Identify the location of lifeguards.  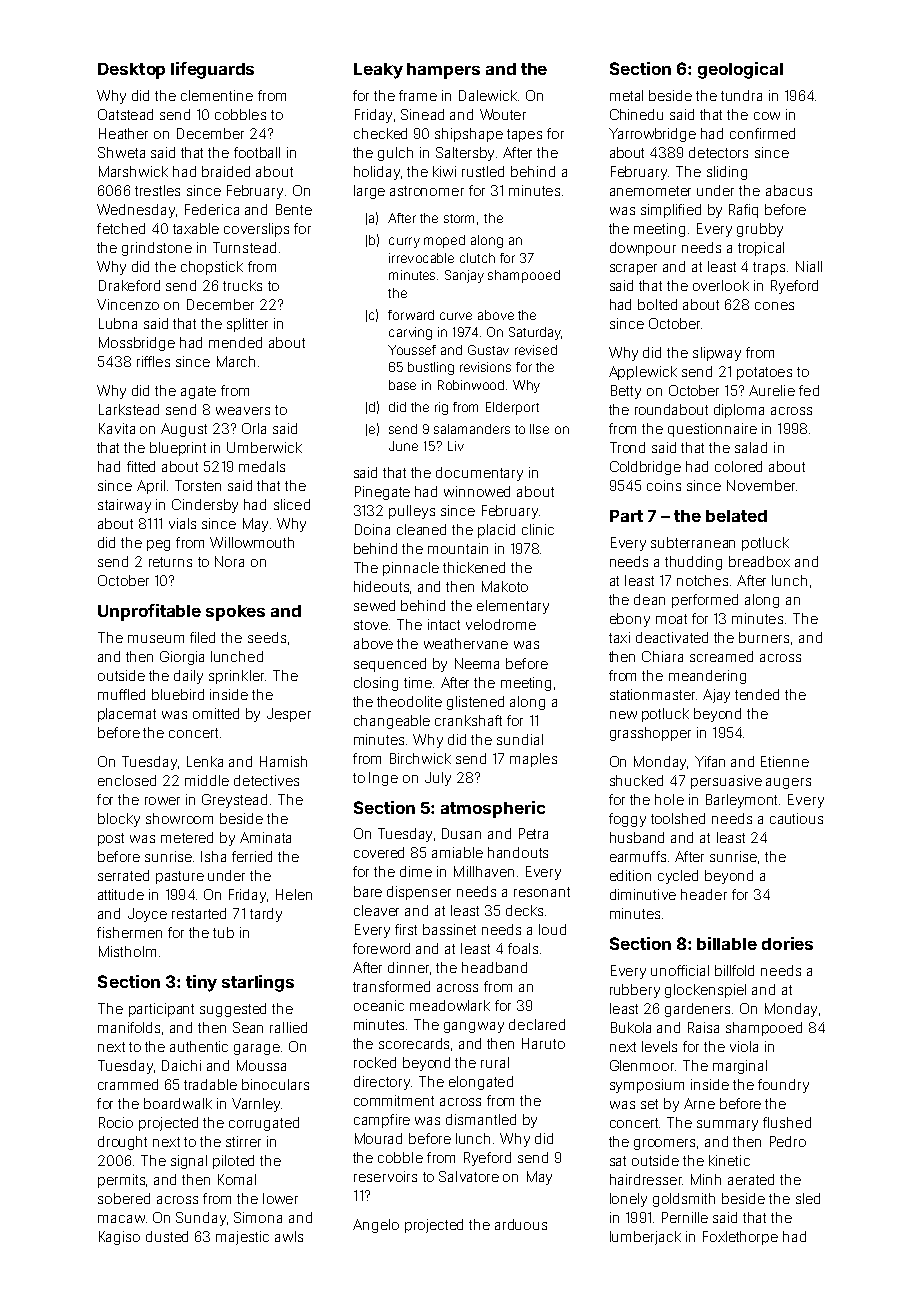
(212, 70).
